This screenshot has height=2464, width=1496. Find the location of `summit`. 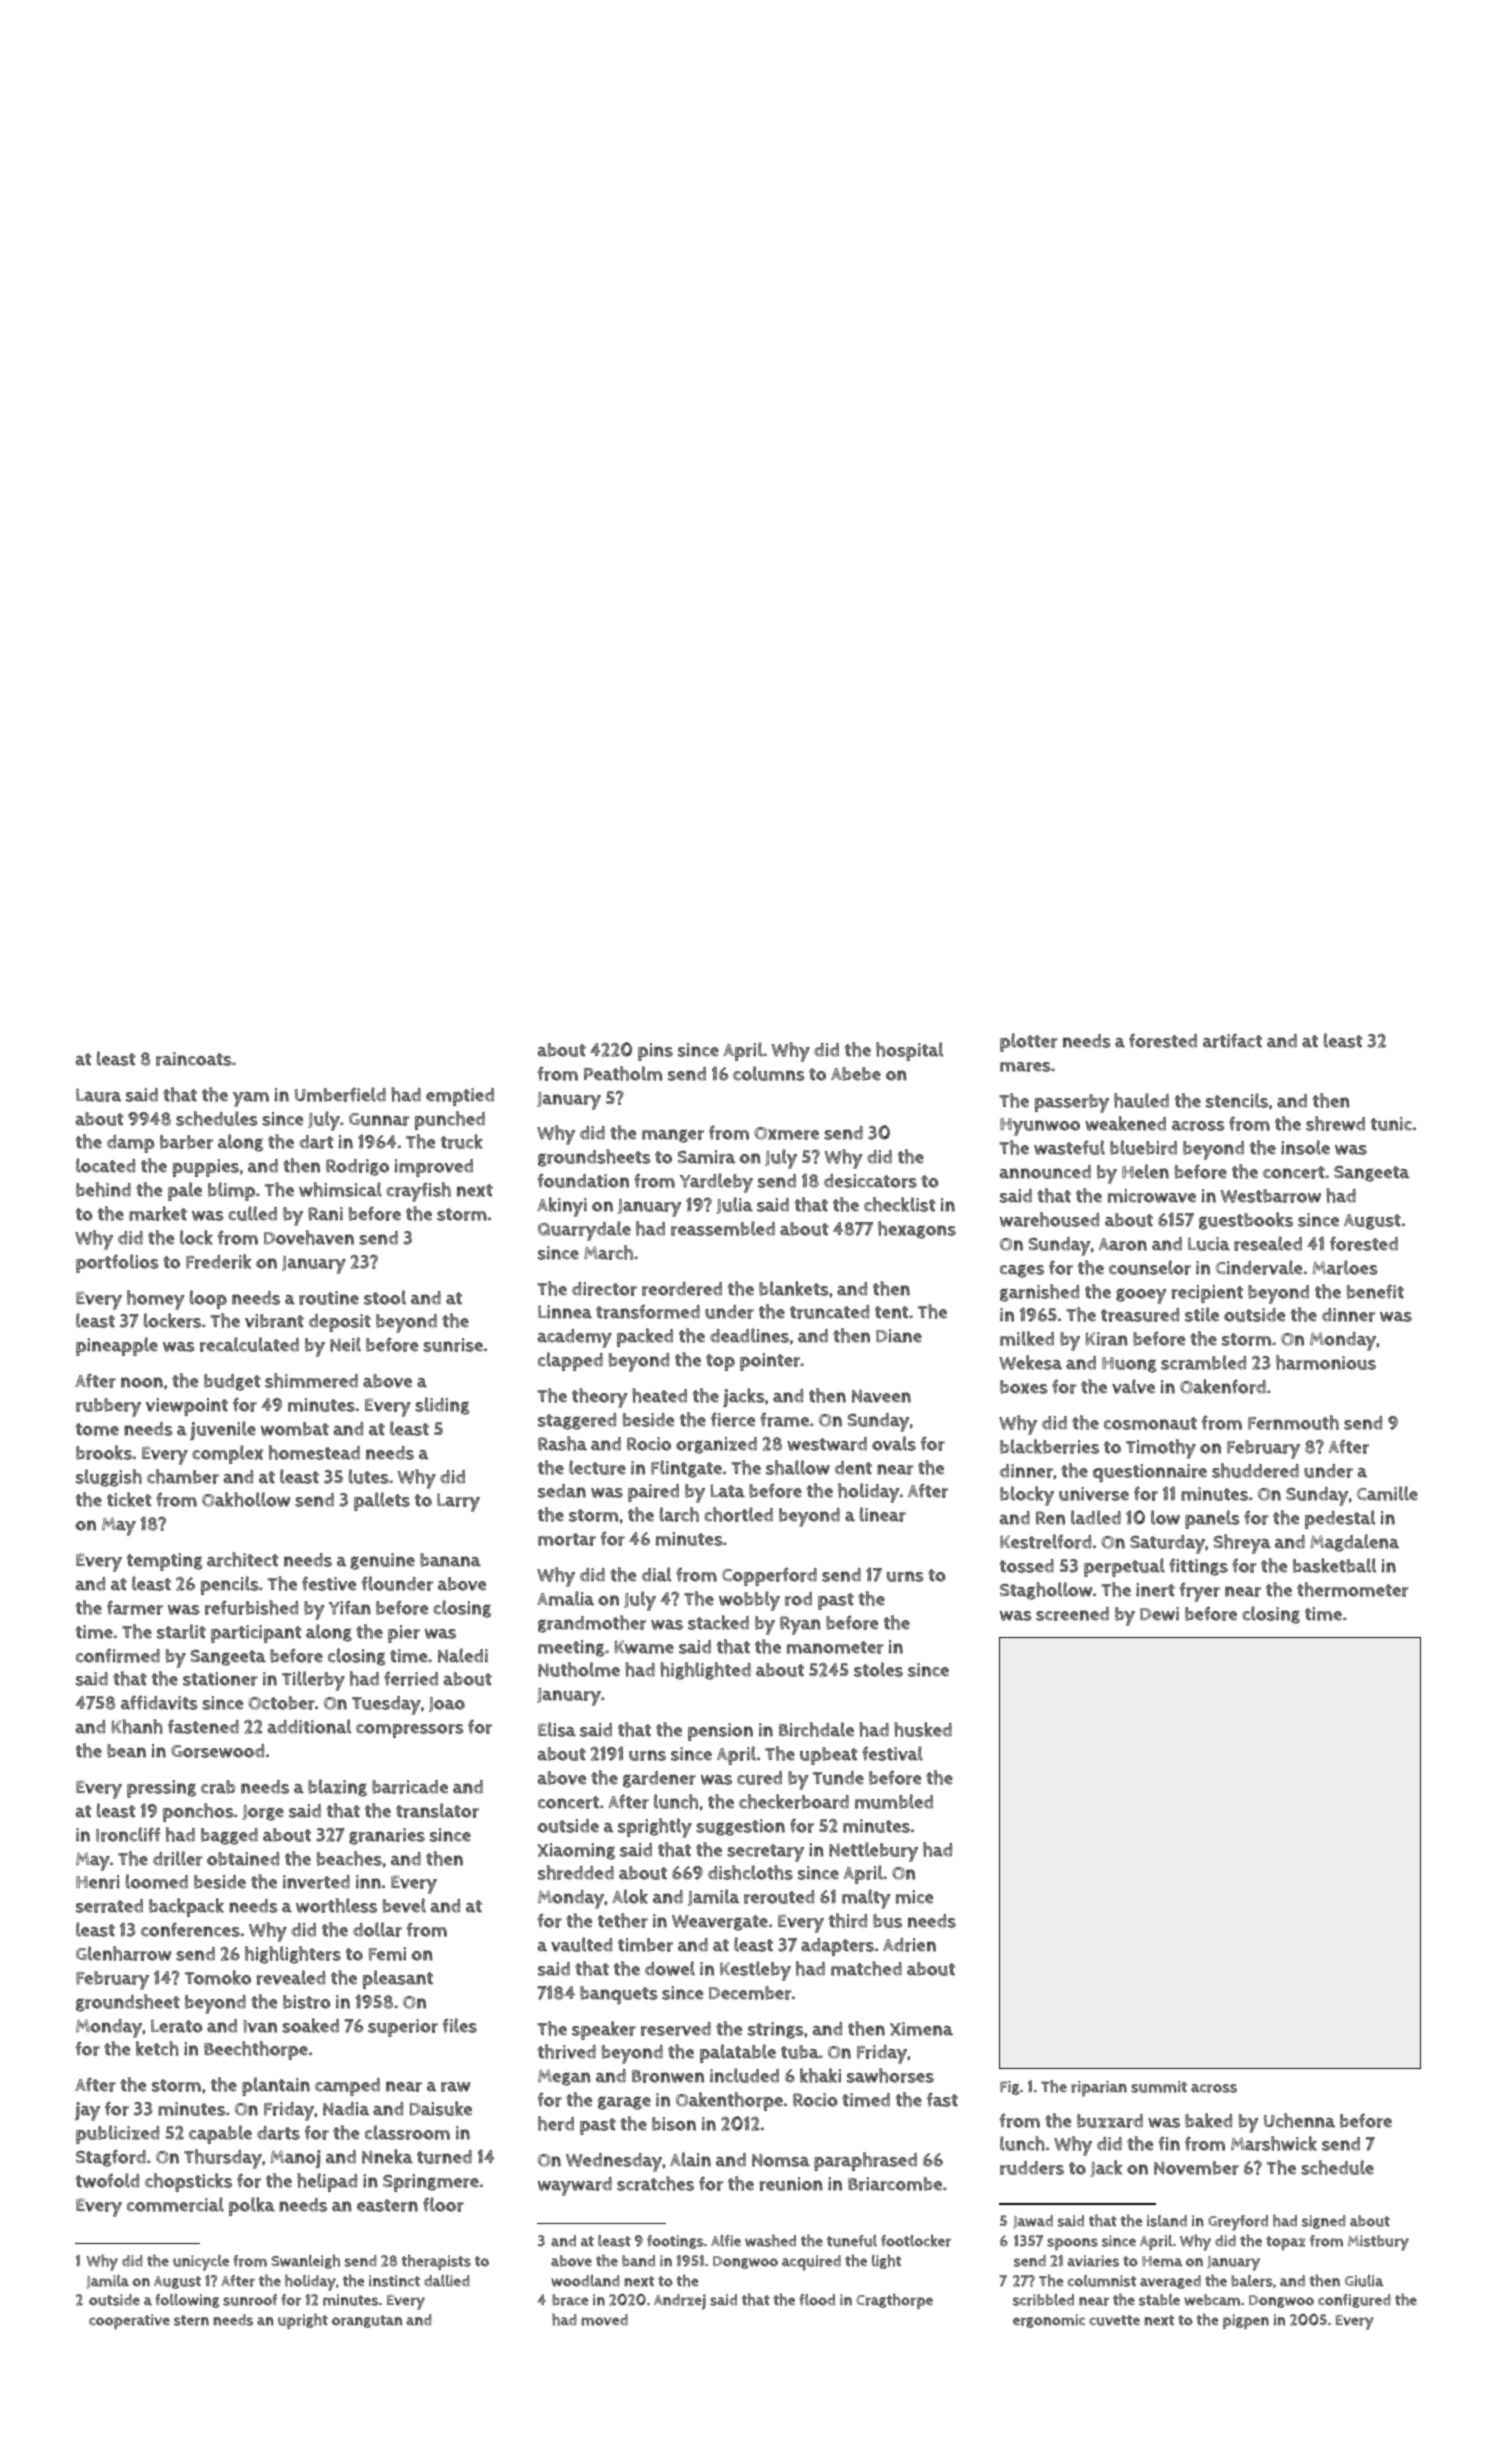

summit is located at coordinates (1159, 2087).
